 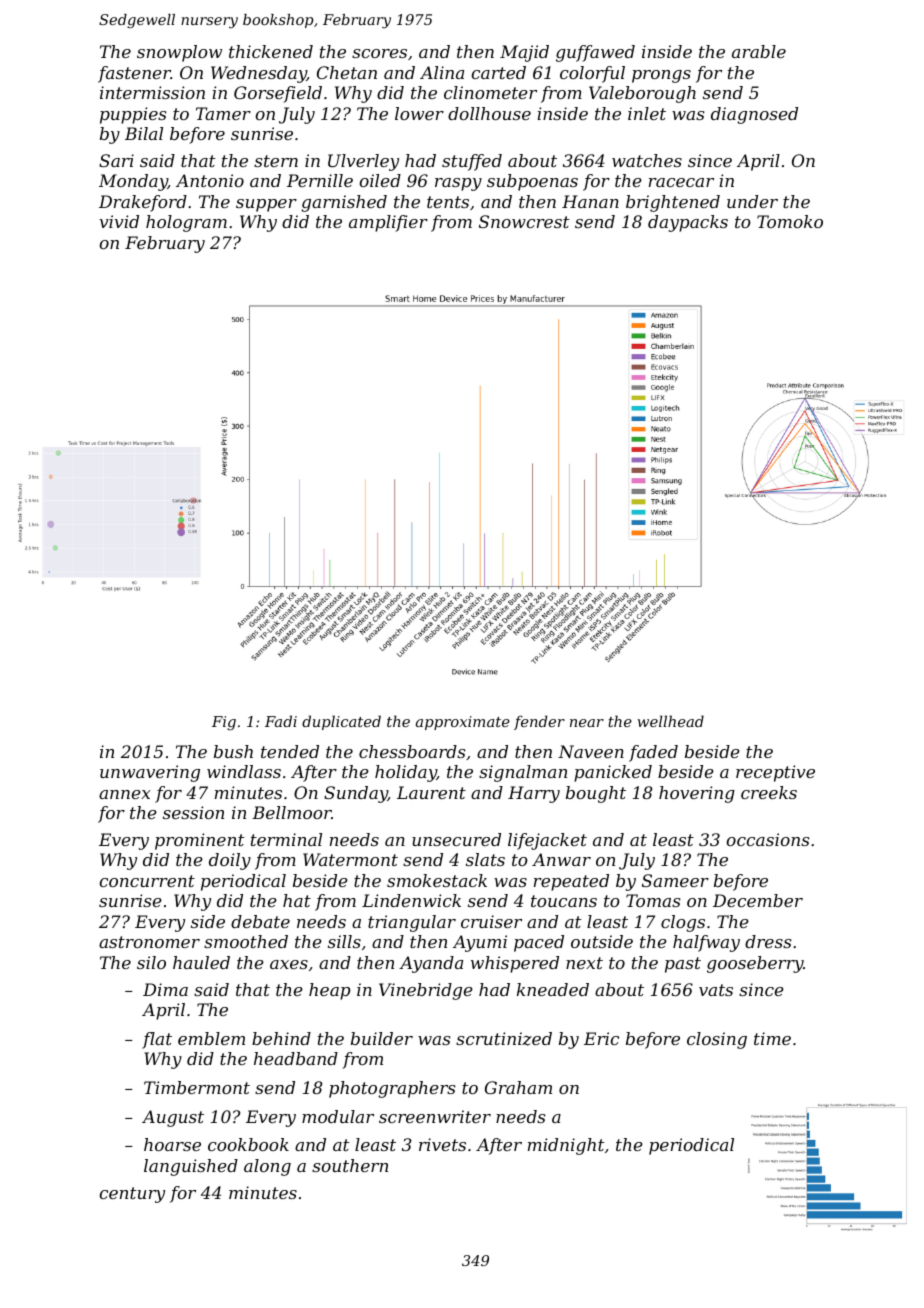 I want to click on signalman, so click(x=523, y=773).
